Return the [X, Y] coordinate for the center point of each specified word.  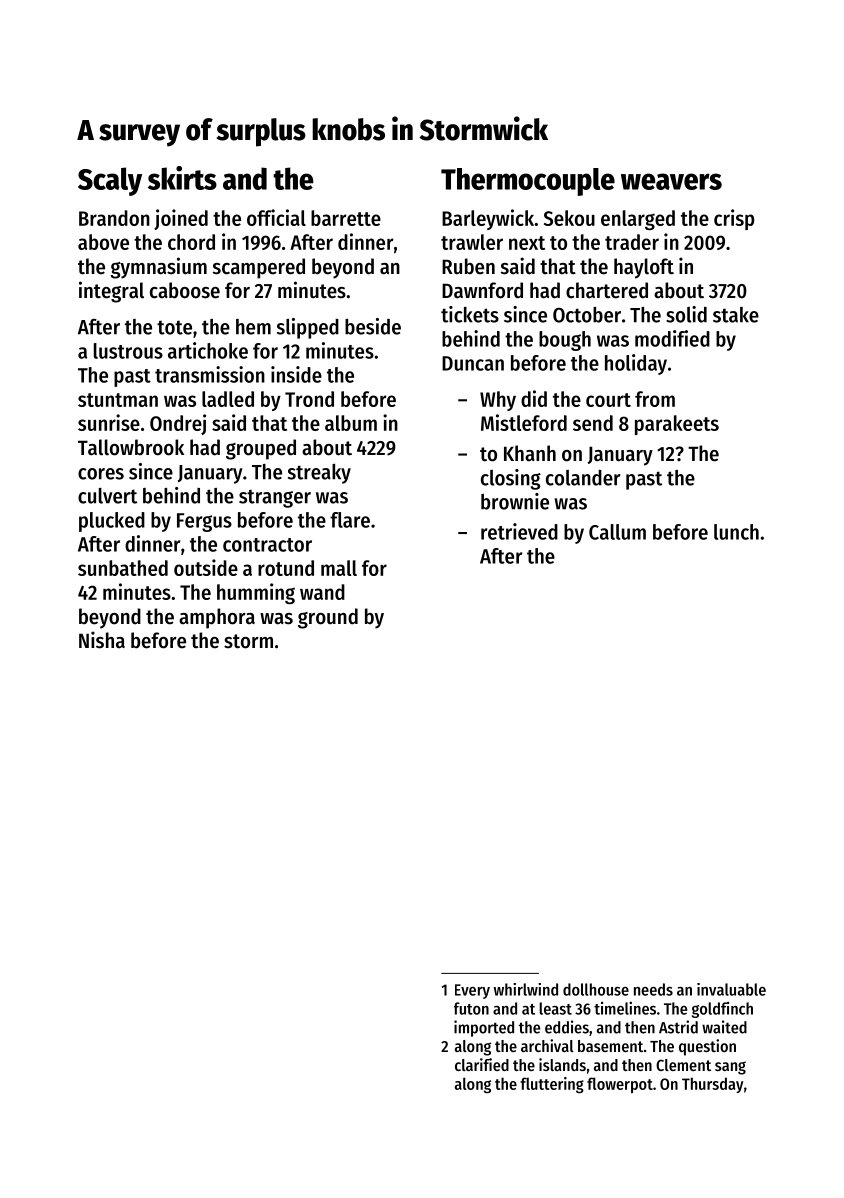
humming [256, 593]
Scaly [110, 181]
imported [484, 1028]
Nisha [102, 640]
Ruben [468, 266]
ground [328, 618]
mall [339, 568]
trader [632, 242]
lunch [736, 532]
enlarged [638, 220]
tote [174, 327]
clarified [482, 1064]
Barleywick [488, 219]
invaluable [731, 989]
